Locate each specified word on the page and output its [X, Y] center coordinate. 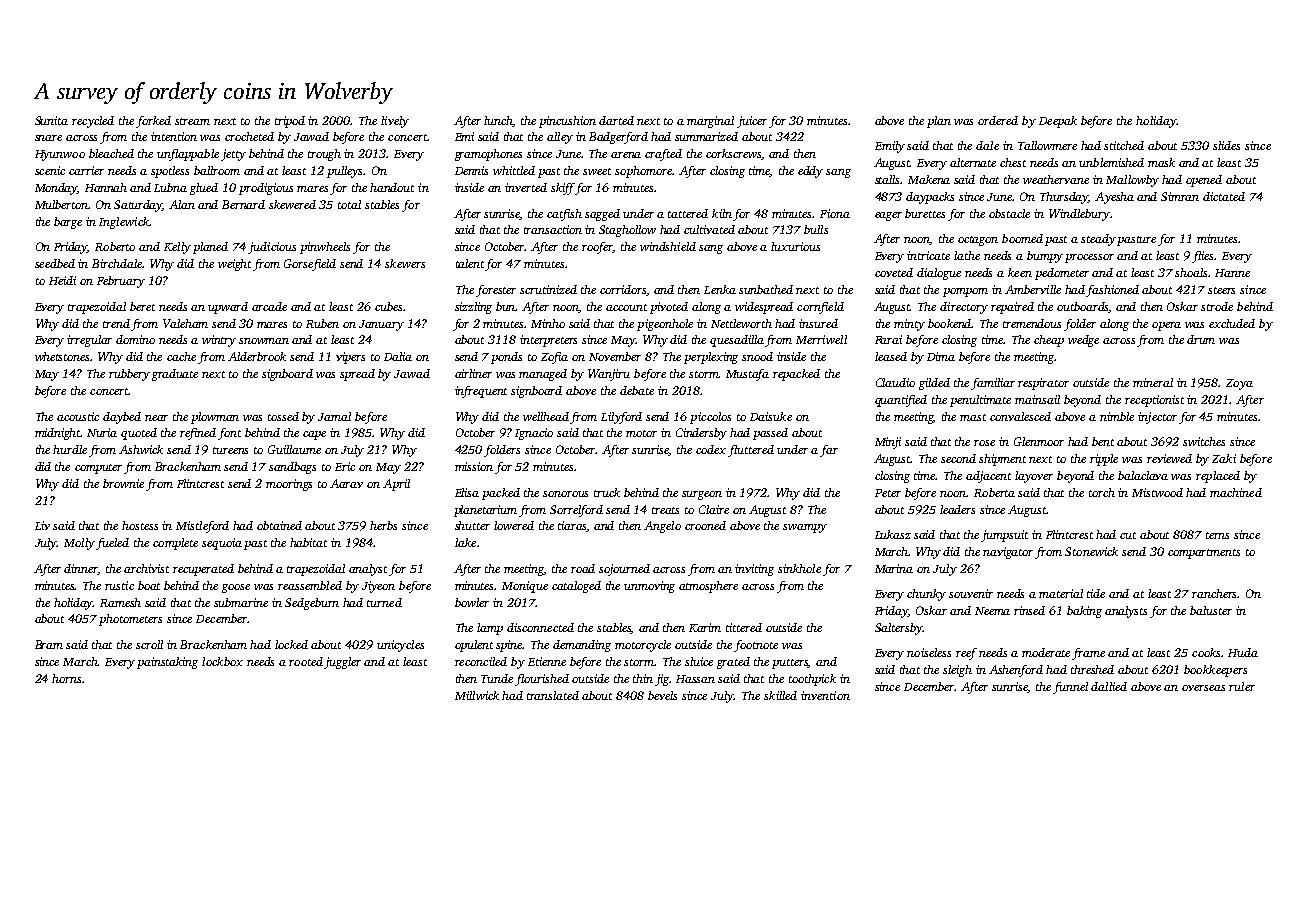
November [615, 356]
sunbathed [766, 289]
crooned [705, 525]
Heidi [62, 280]
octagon [978, 241]
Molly [79, 544]
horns [66, 678]
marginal [710, 122]
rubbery [129, 375]
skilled [780, 695]
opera [1166, 326]
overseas [1203, 688]
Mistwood [1157, 492]
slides [1226, 145]
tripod [290, 122]
